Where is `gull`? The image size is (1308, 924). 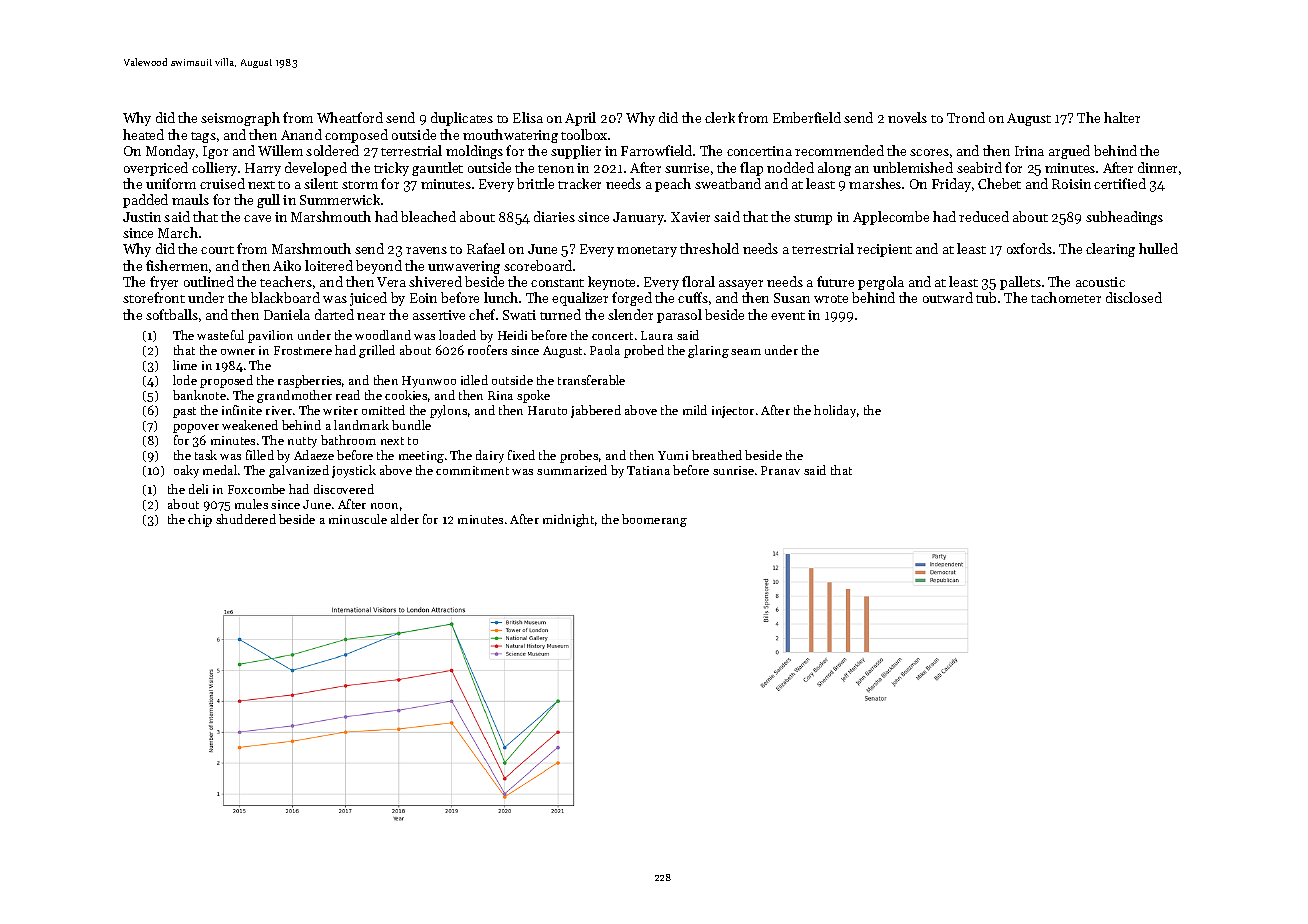
gull is located at coordinates (268, 201).
